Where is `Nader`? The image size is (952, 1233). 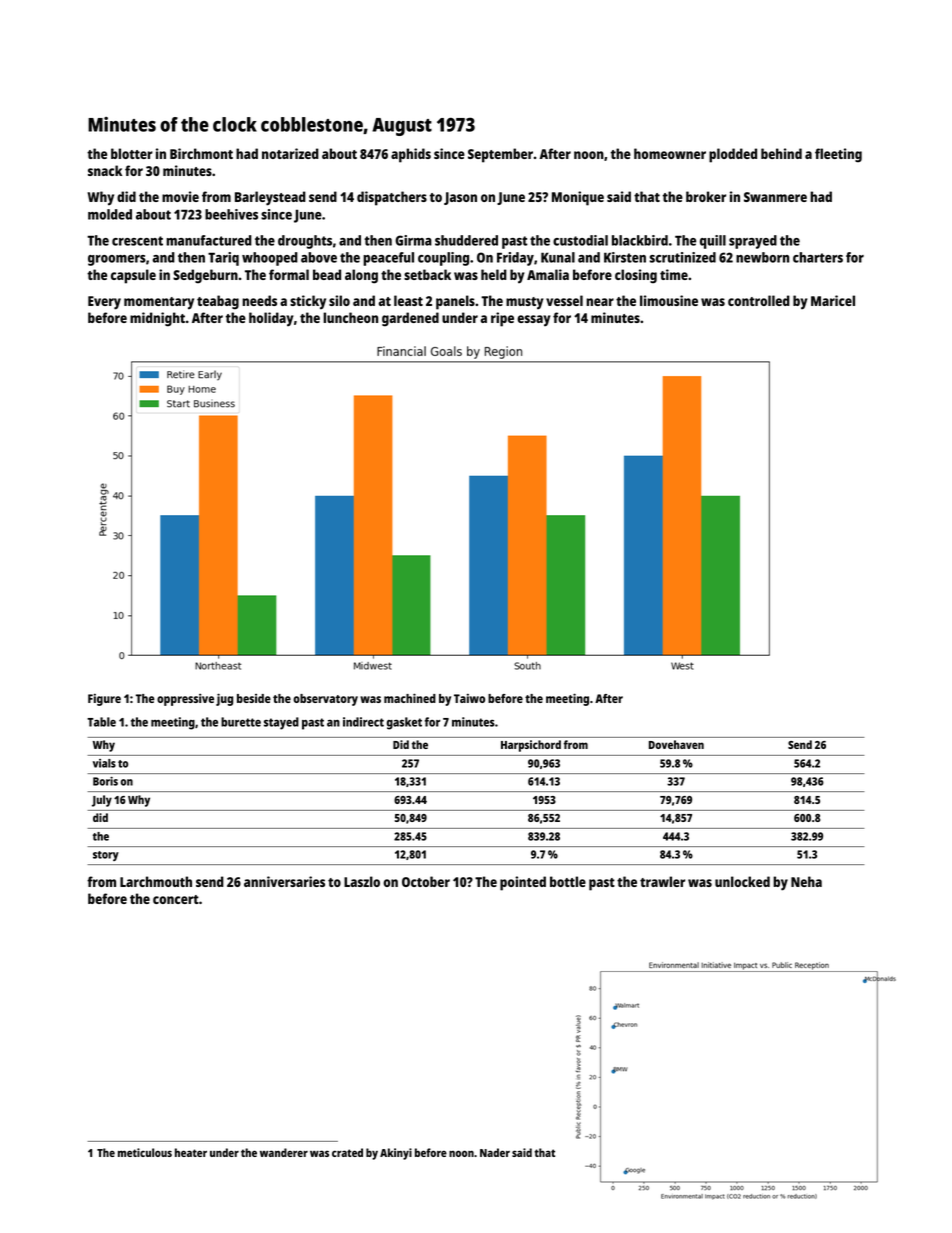 Nader is located at coordinates (495, 1152).
